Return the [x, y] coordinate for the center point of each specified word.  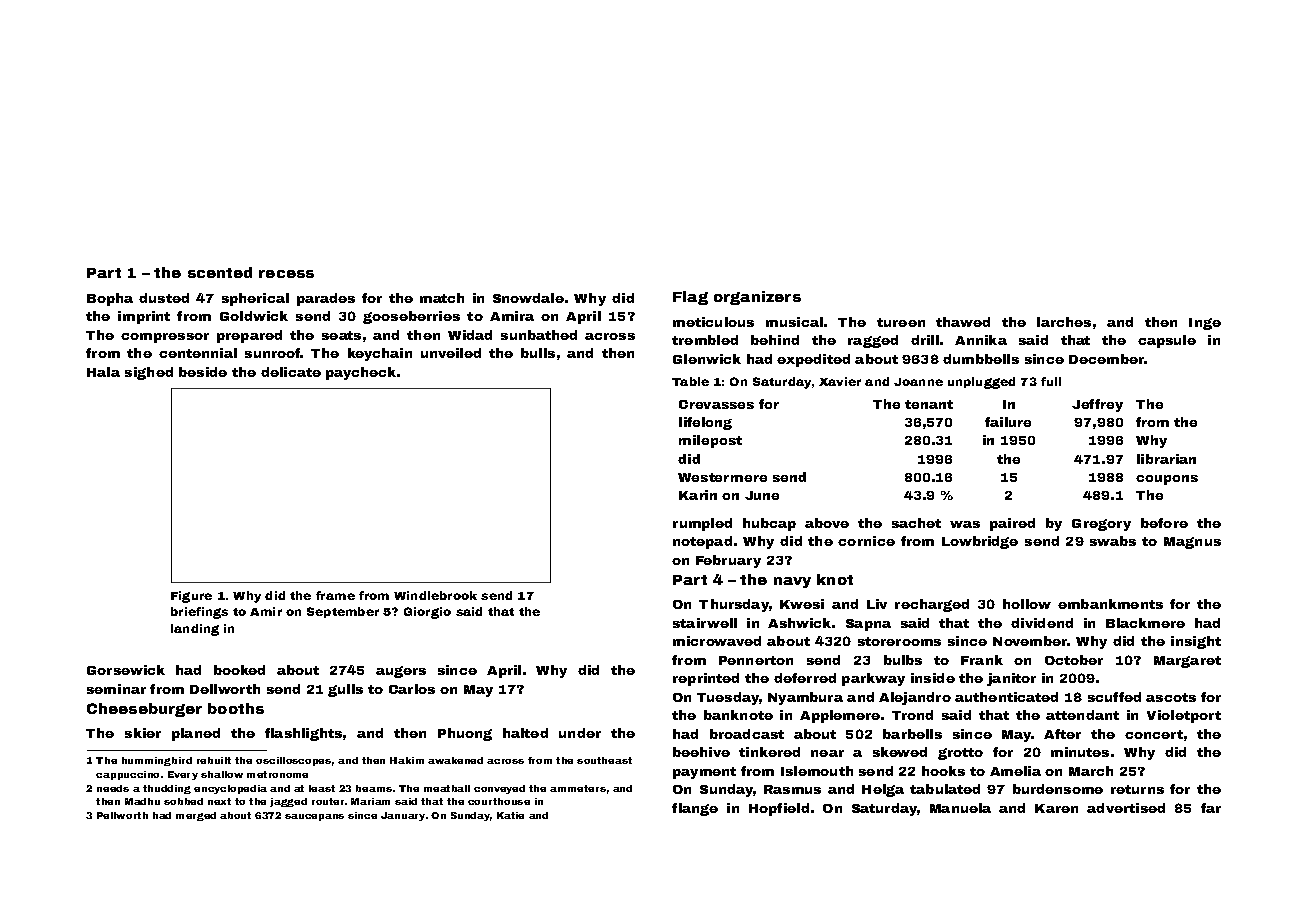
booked [239, 670]
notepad [702, 542]
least [322, 788]
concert [1154, 734]
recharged [932, 605]
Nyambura [805, 698]
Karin [698, 495]
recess [286, 274]
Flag [690, 298]
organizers [757, 298]
